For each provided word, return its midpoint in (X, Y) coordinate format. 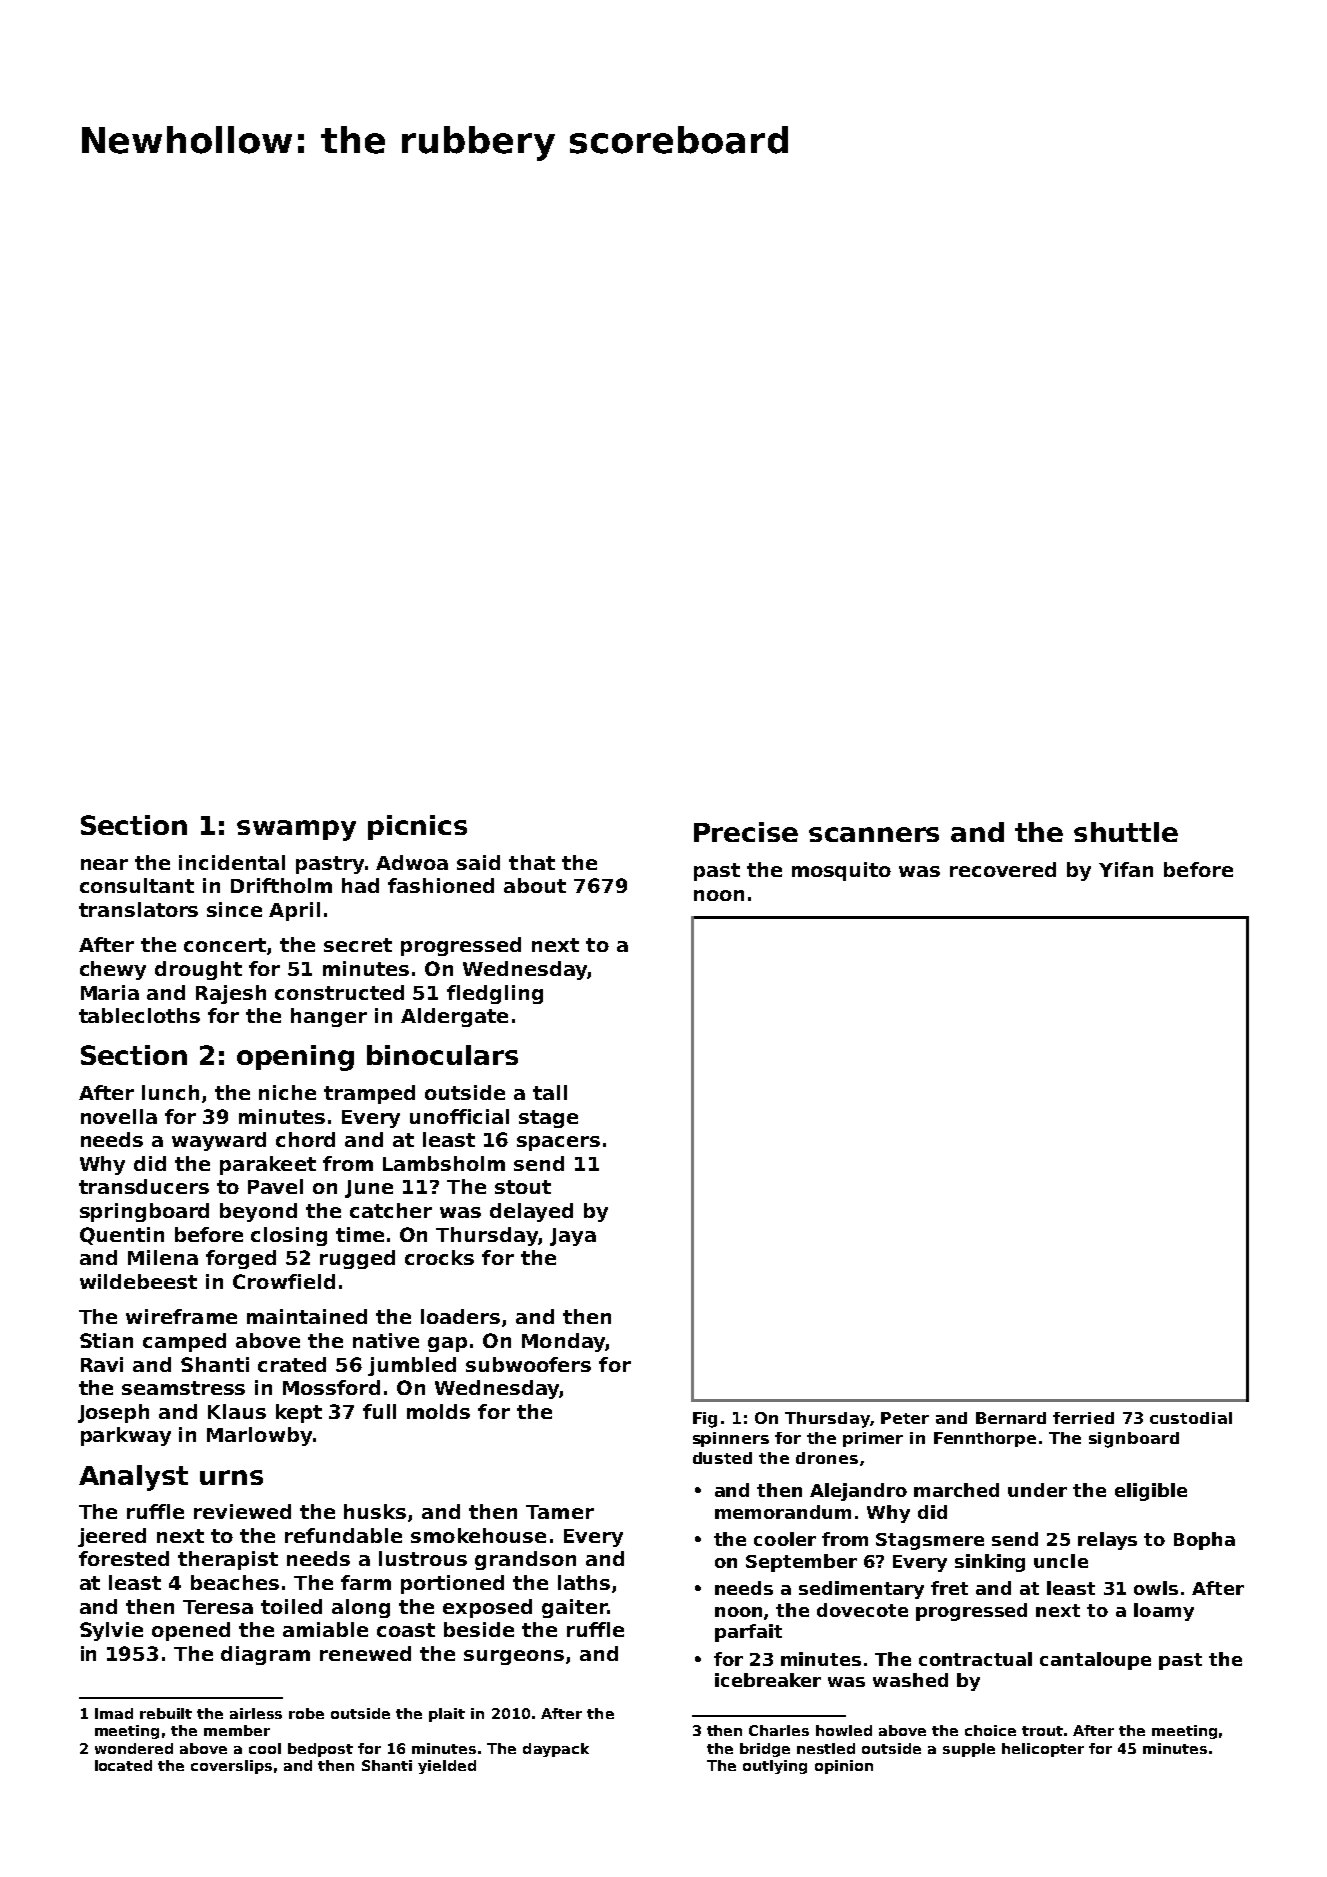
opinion (844, 1767)
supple (969, 1750)
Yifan (1126, 869)
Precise (746, 832)
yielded (447, 1767)
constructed (339, 992)
